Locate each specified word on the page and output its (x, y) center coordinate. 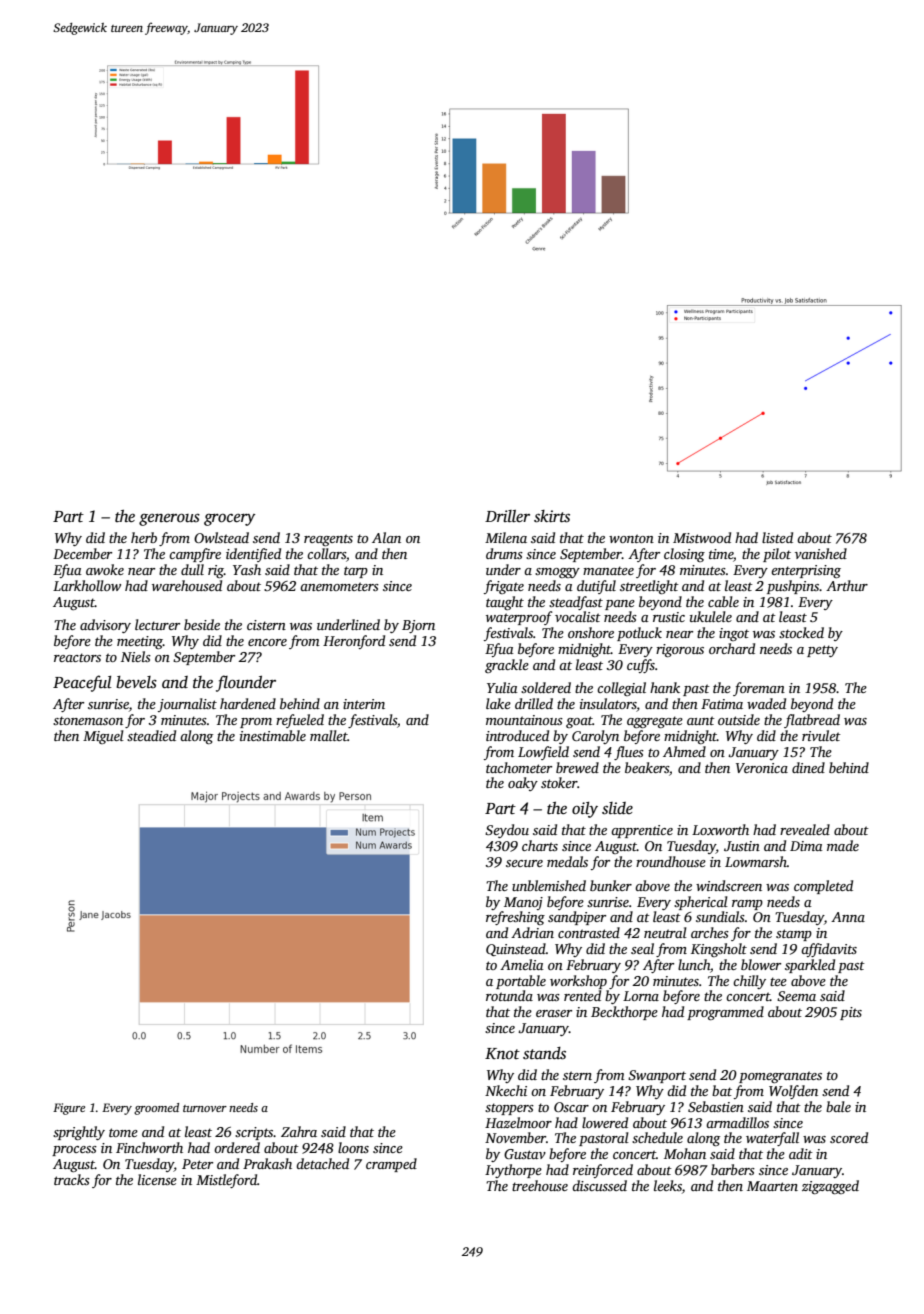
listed (777, 537)
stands (544, 1053)
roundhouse (671, 861)
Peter (197, 1164)
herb (144, 537)
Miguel (103, 737)
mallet (328, 735)
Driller (507, 516)
